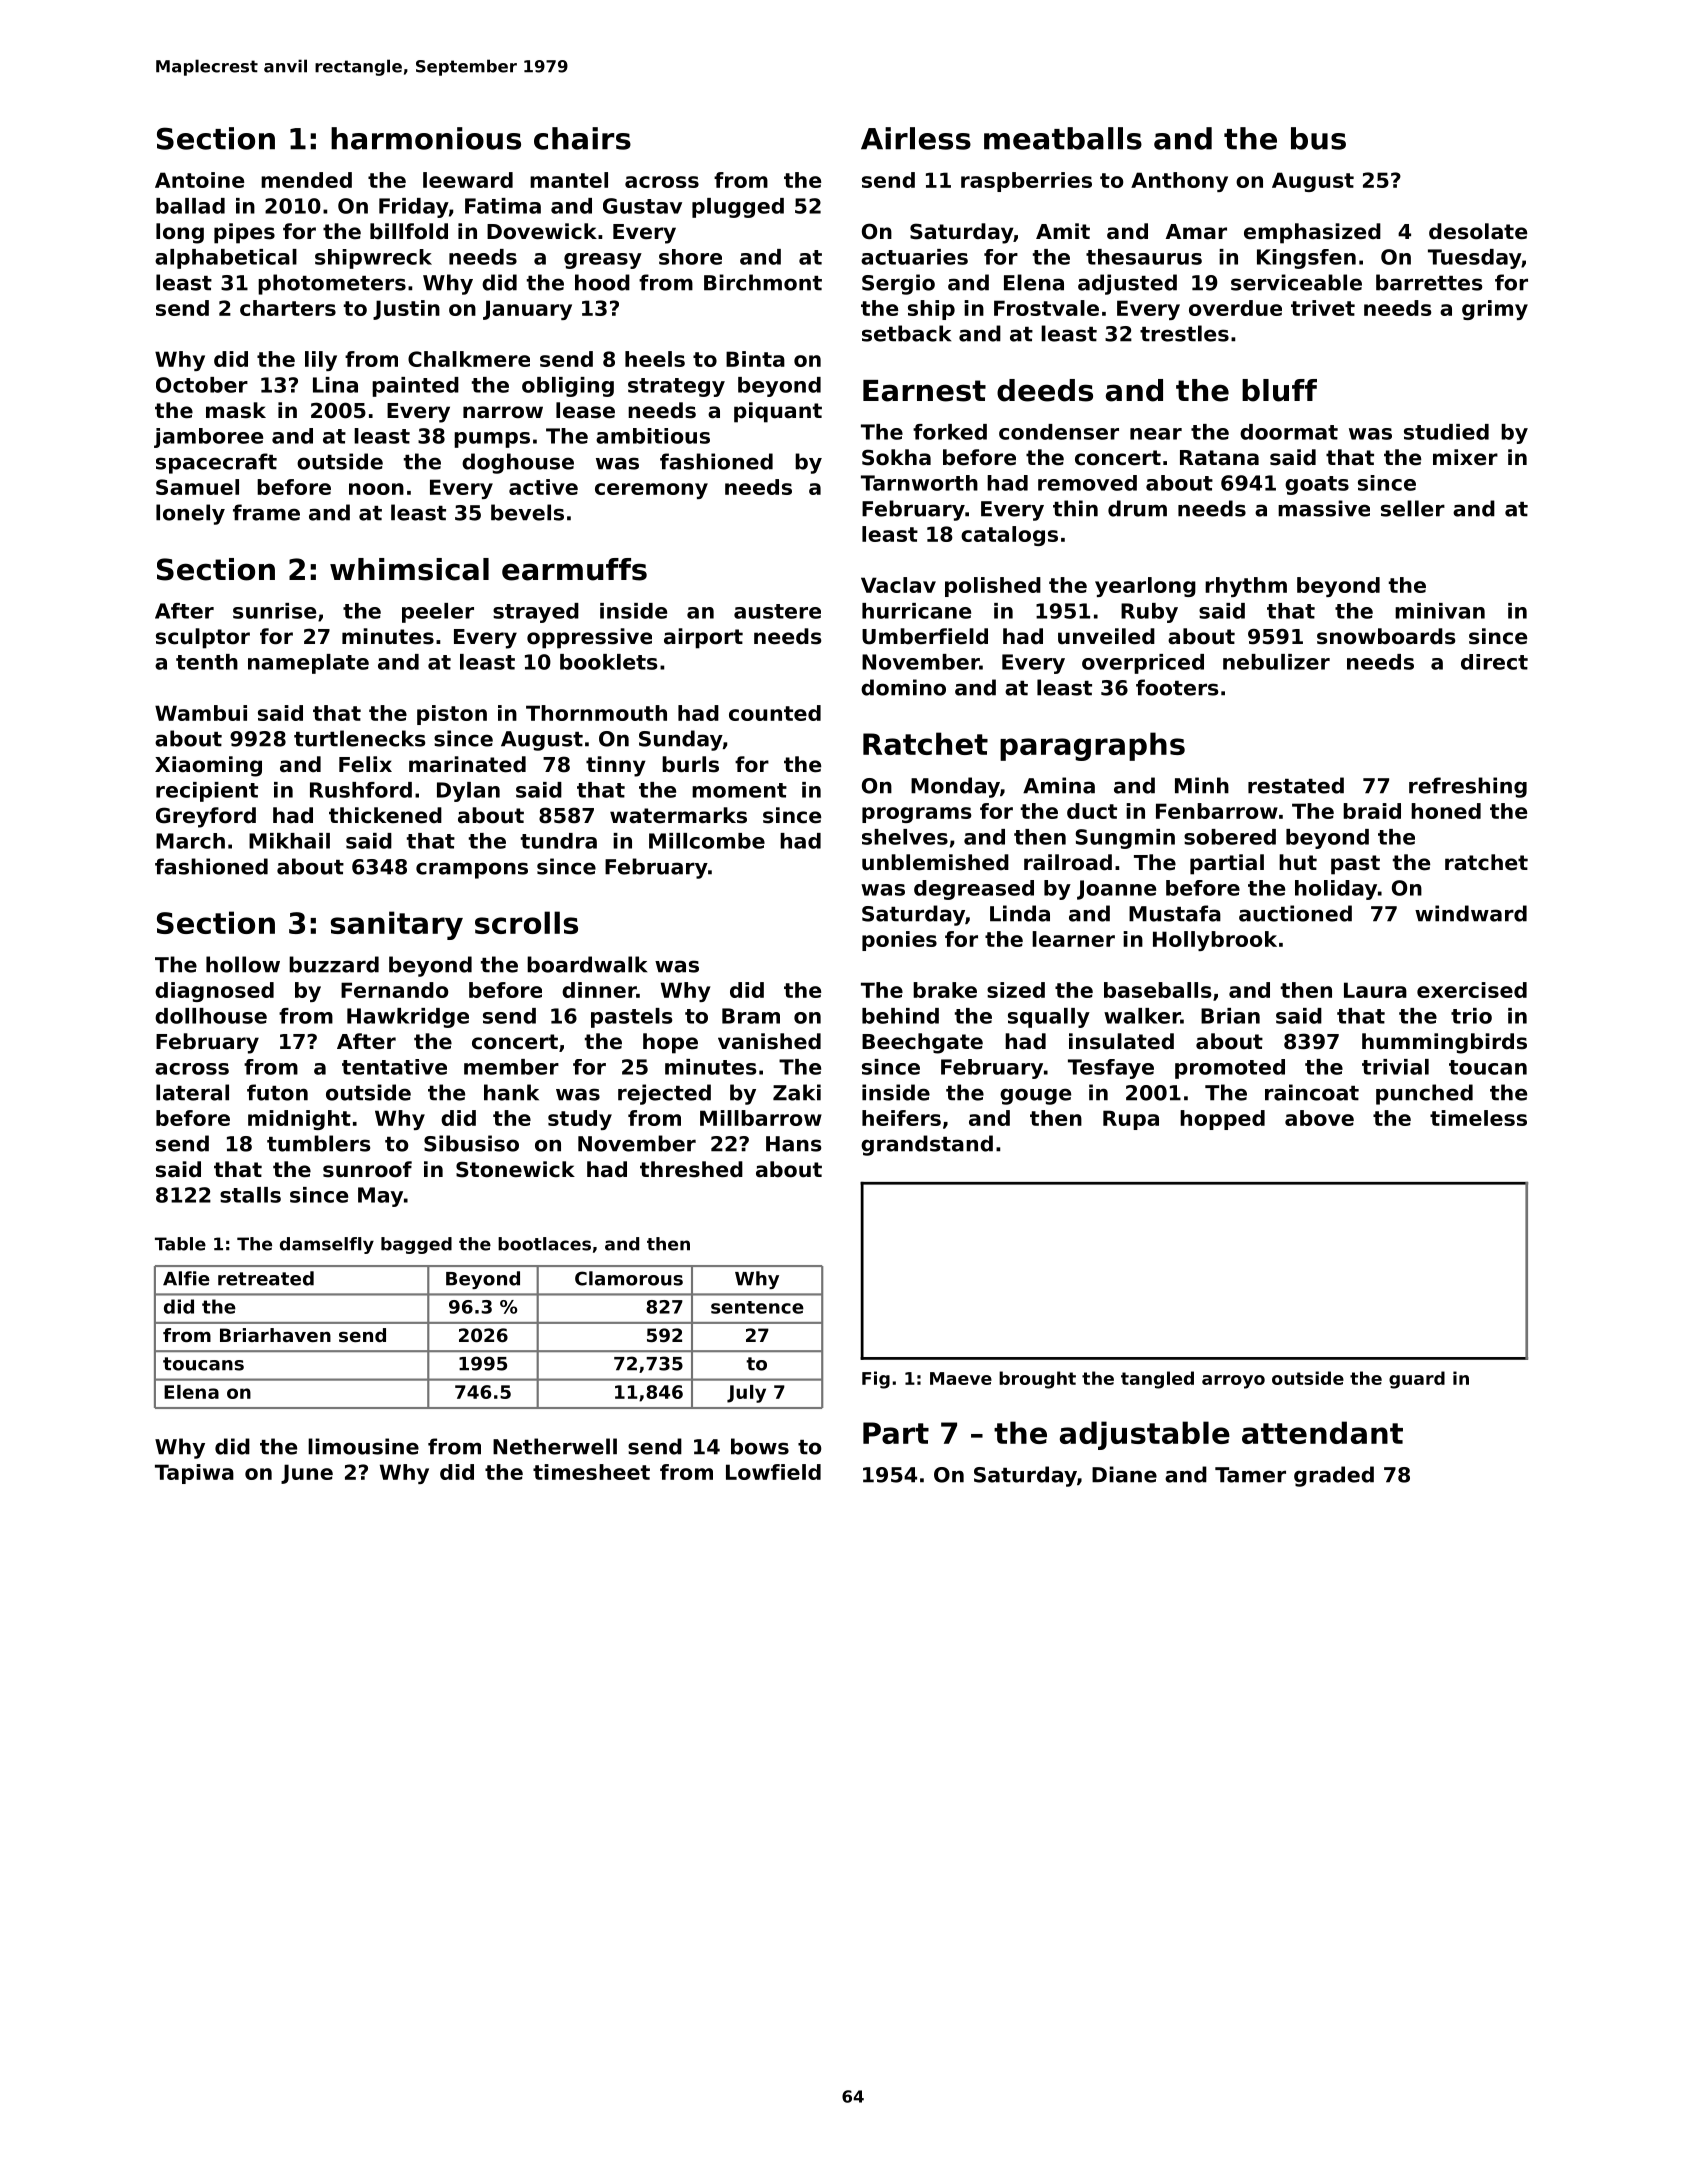 The height and width of the image is (2178, 1683). I want to click on Binta, so click(755, 359).
